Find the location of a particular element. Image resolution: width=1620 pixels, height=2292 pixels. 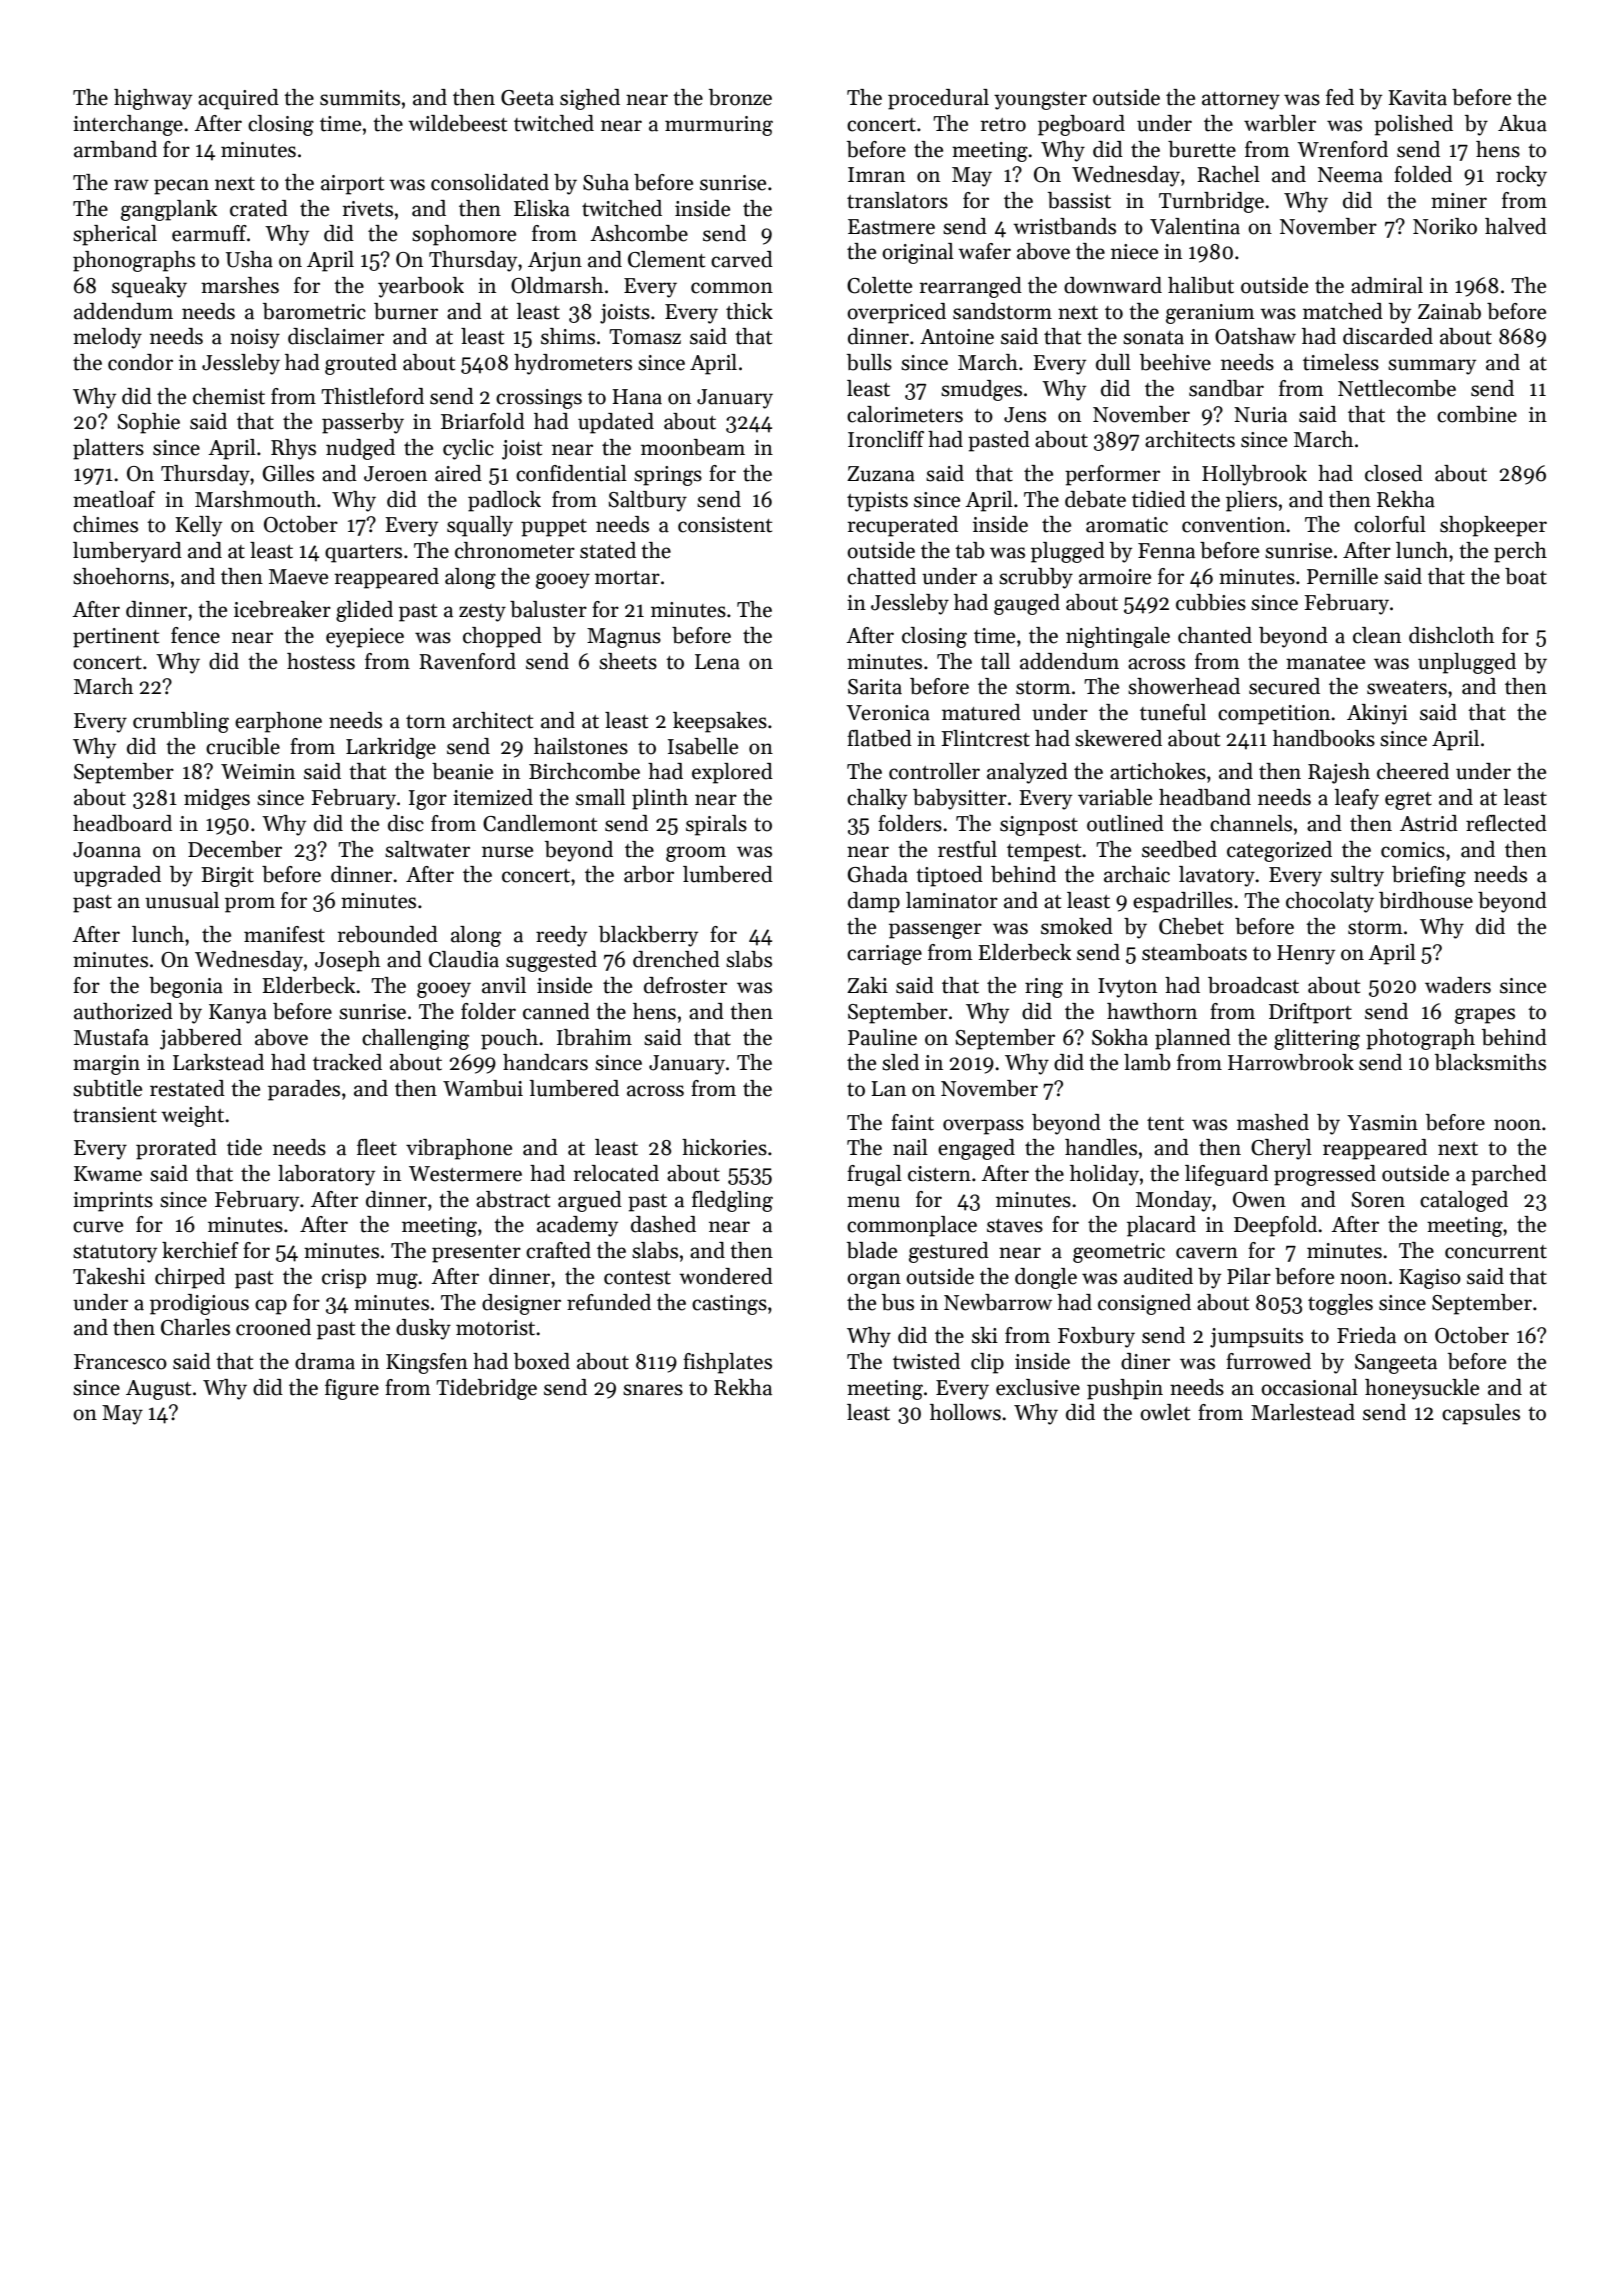

typists is located at coordinates (877, 502).
